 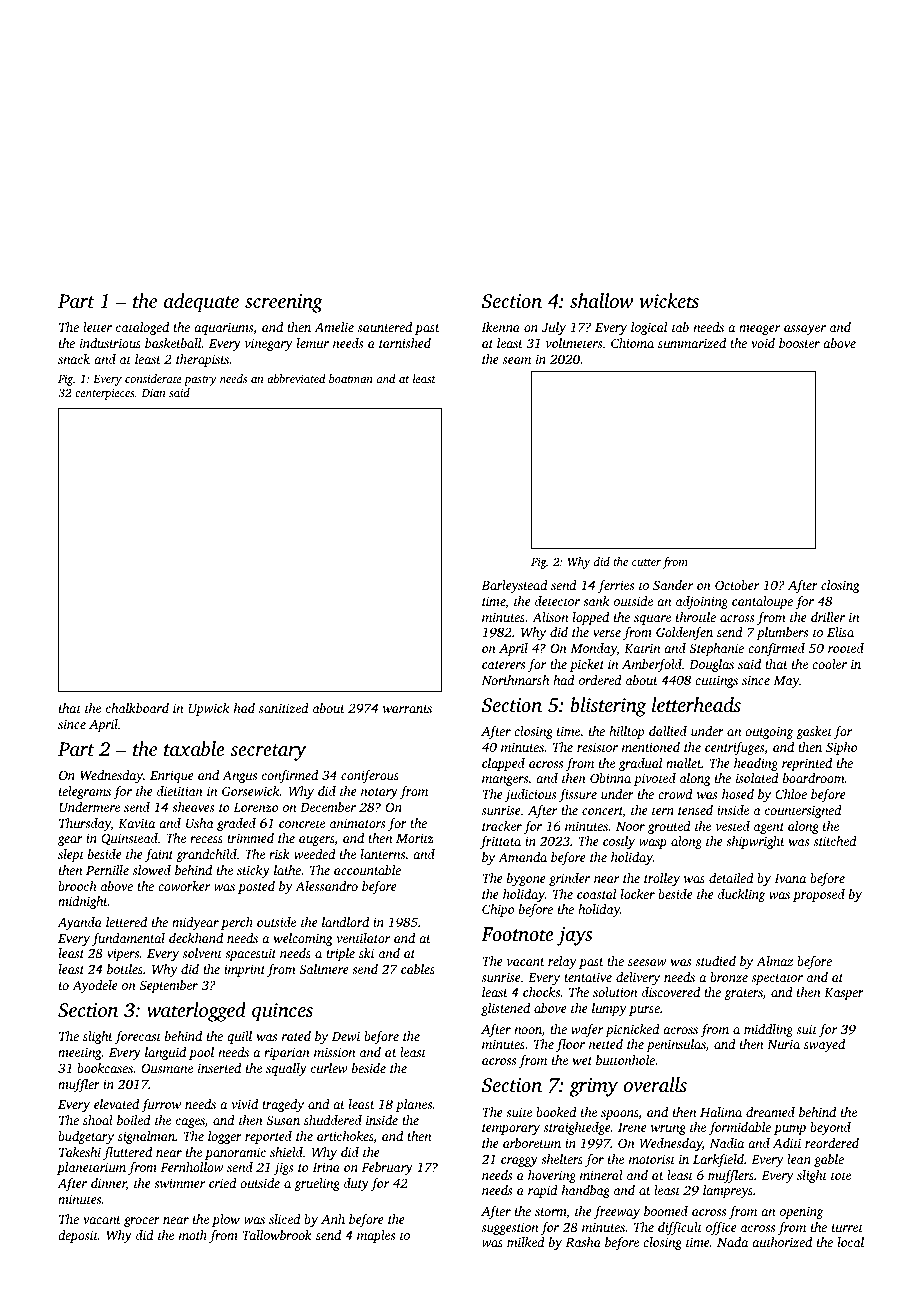 What do you see at coordinates (671, 992) in the screenshot?
I see `discovered` at bounding box center [671, 992].
